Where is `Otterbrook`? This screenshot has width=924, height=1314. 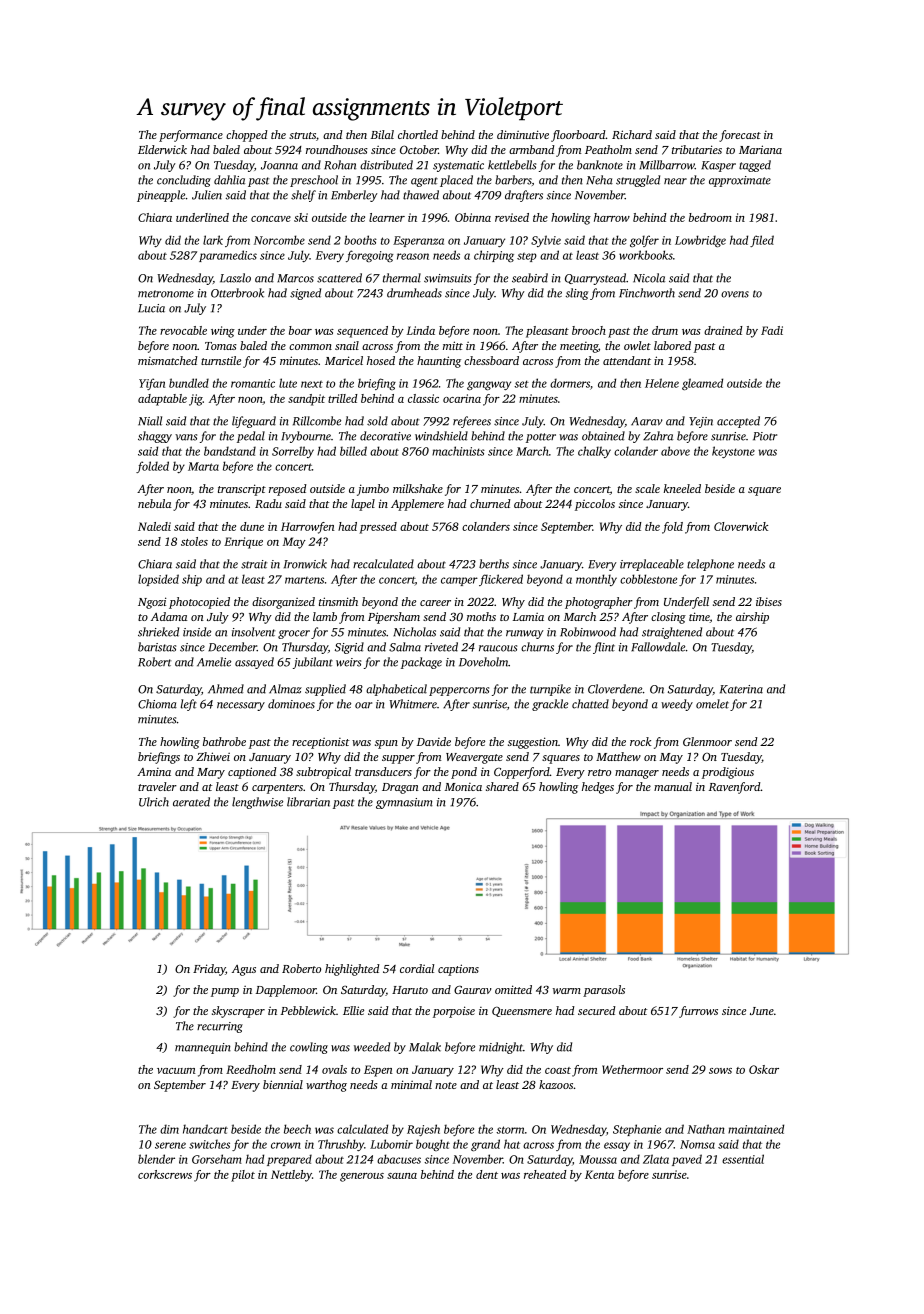 Otterbrook is located at coordinates (237, 293).
